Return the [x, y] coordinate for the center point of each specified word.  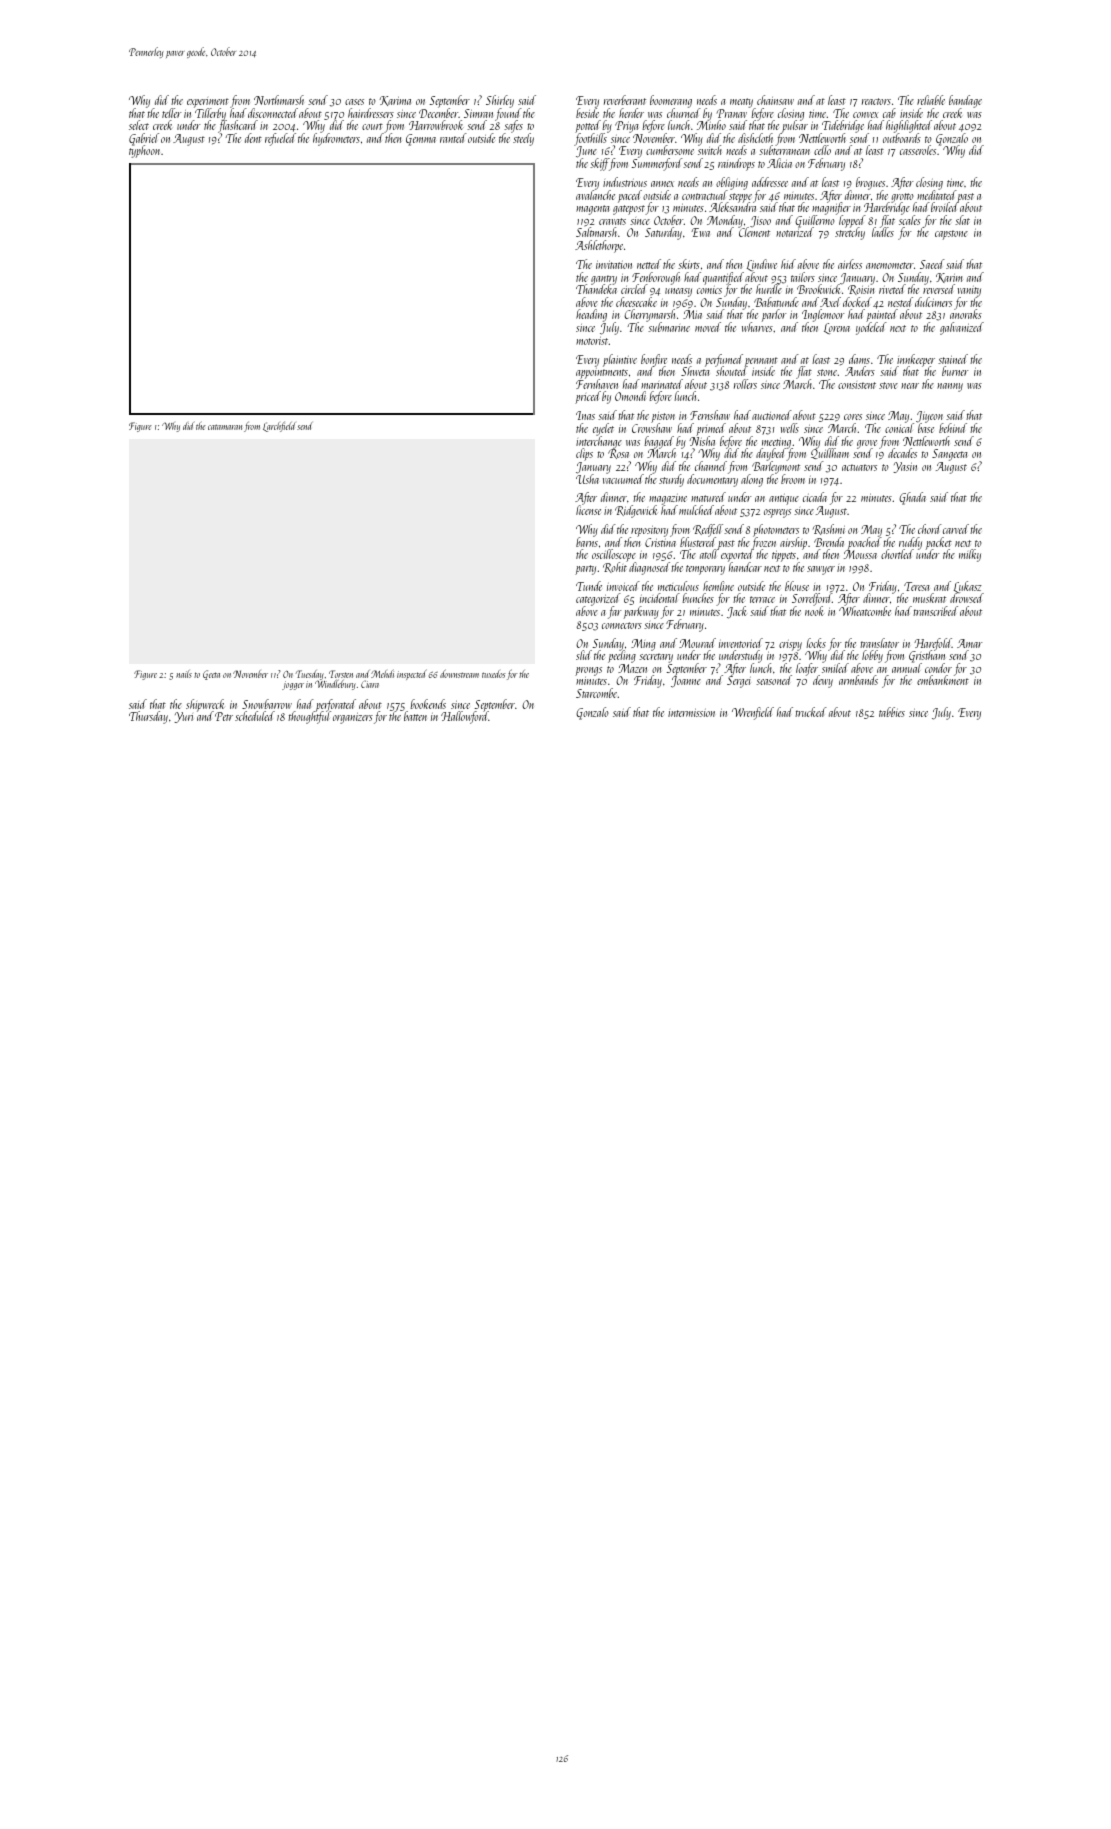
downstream [459, 673]
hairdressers [371, 113]
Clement [754, 232]
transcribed [935, 611]
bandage [965, 101]
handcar [745, 567]
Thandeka [596, 289]
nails [184, 674]
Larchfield [279, 427]
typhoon [144, 152]
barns [587, 542]
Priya [627, 127]
